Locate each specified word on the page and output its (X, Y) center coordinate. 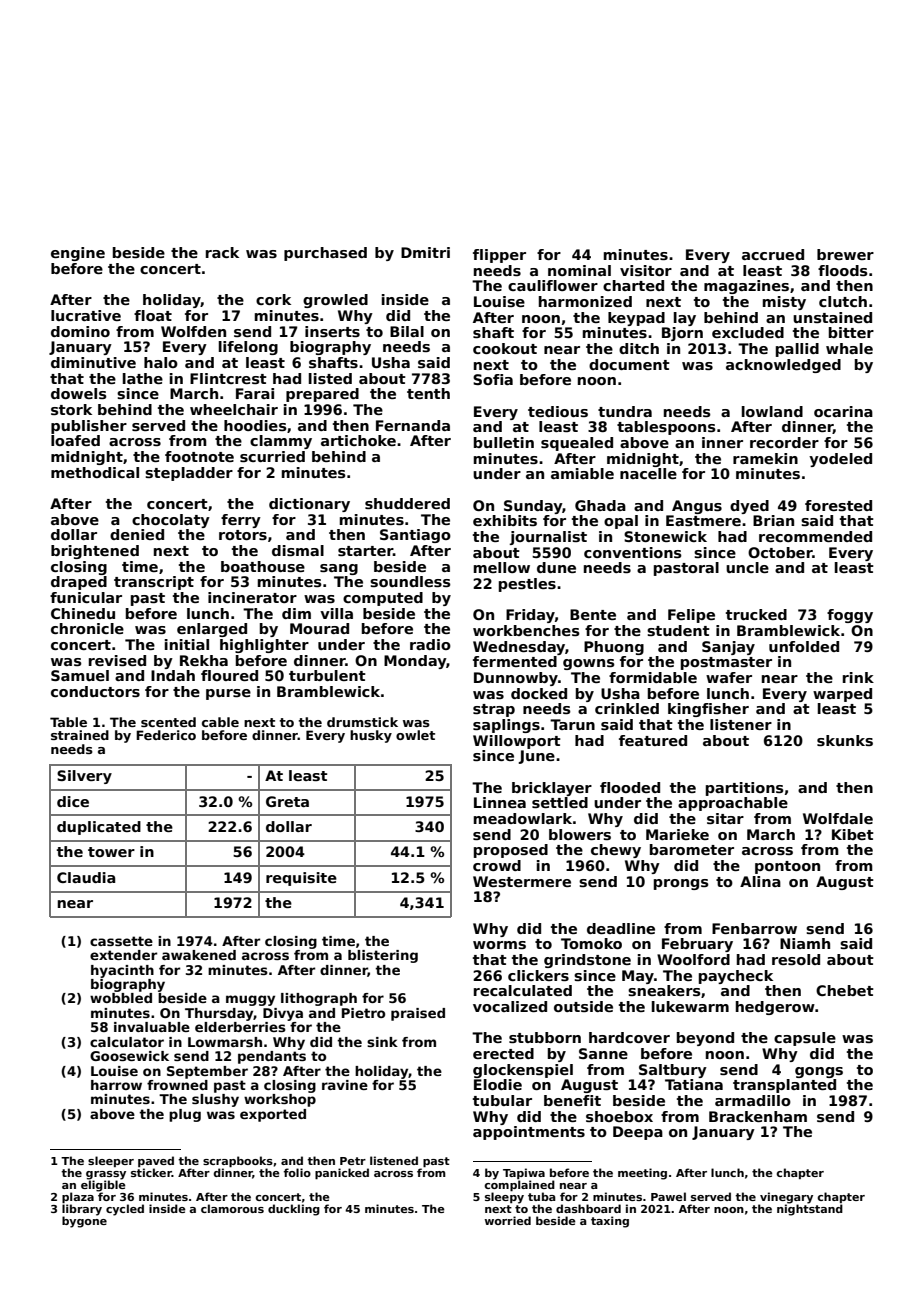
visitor (646, 270)
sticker (151, 1172)
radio (430, 644)
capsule (805, 1039)
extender (123, 955)
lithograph (319, 999)
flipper (499, 256)
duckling (294, 1210)
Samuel (80, 675)
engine (78, 254)
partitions (745, 789)
